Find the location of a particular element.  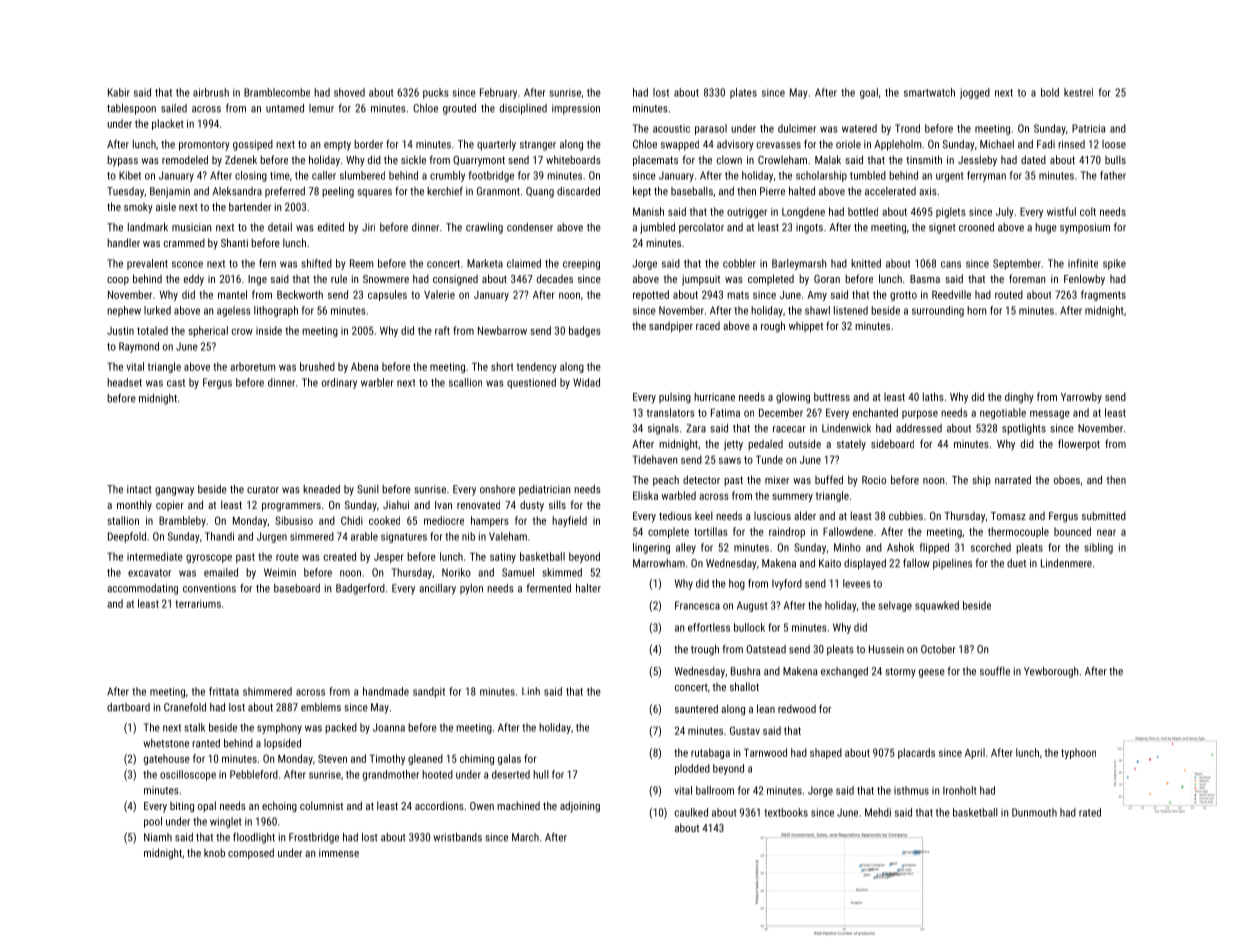

floodlight is located at coordinates (254, 838).
